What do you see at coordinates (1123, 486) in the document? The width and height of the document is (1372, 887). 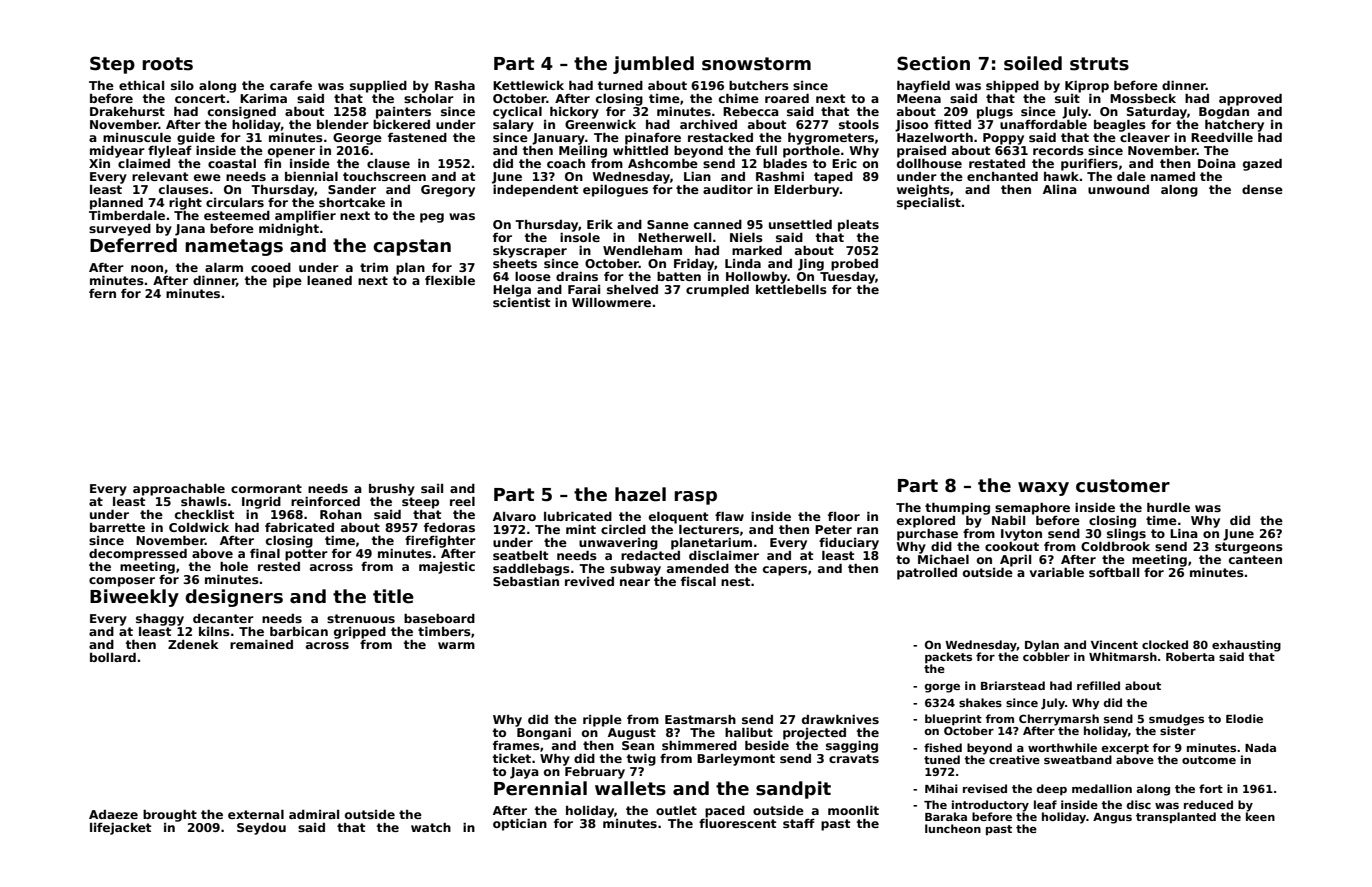 I see `customer` at bounding box center [1123, 486].
